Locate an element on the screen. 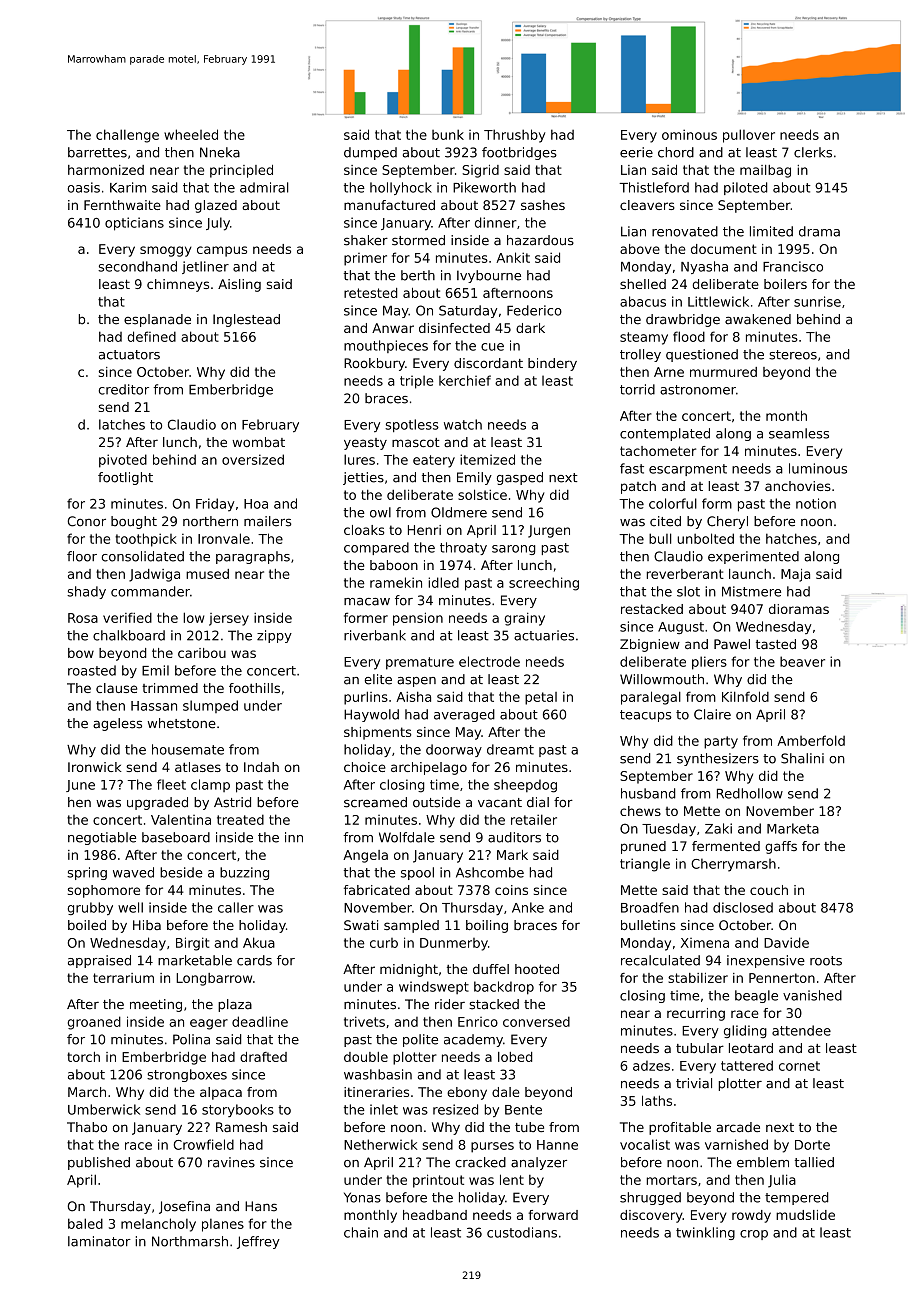 The width and height of the screenshot is (924, 1308). Pawel is located at coordinates (732, 644).
